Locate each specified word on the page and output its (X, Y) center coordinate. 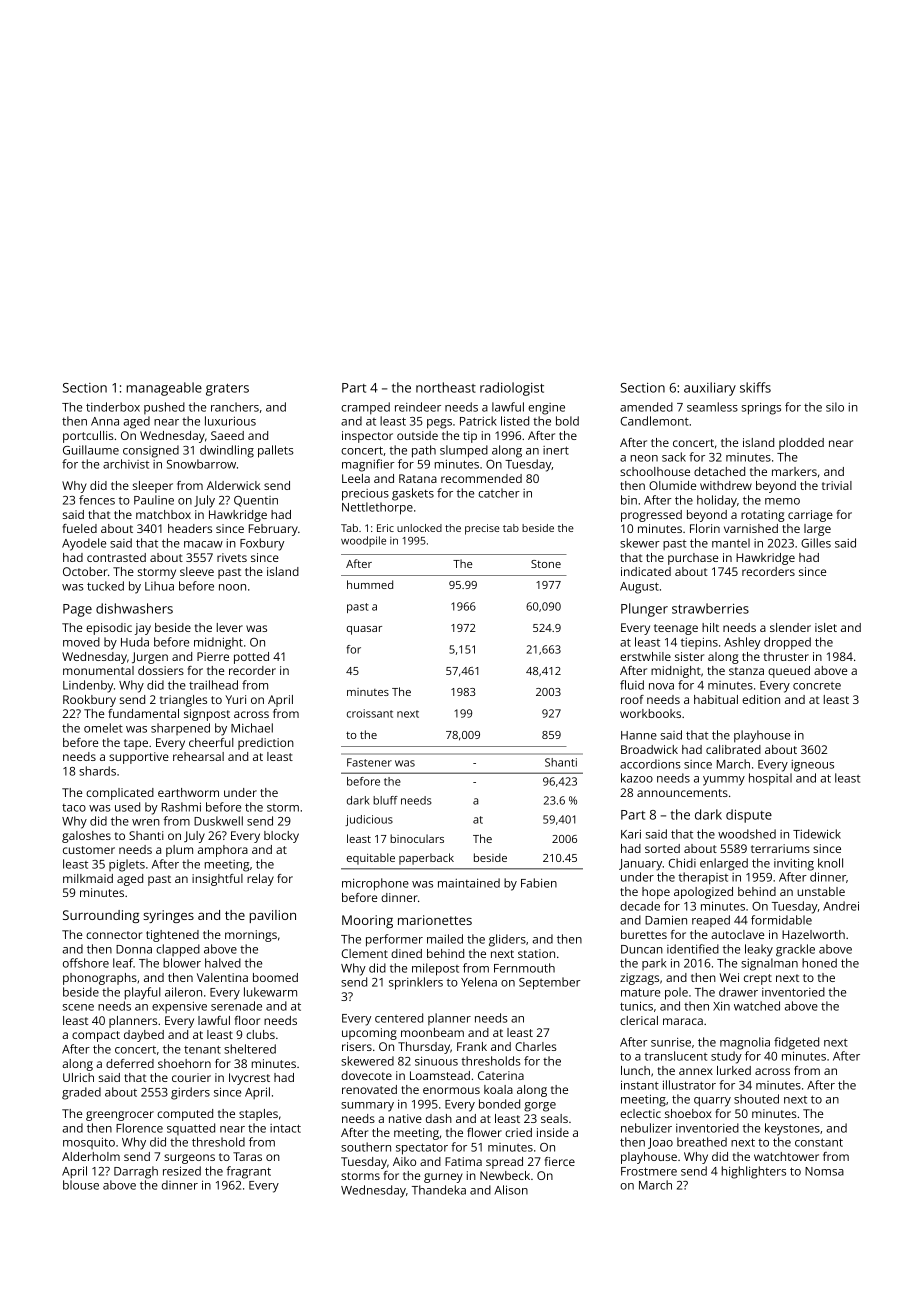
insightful (217, 880)
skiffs (755, 387)
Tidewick (817, 834)
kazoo (637, 778)
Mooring (367, 921)
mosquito (89, 1143)
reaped (711, 921)
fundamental (143, 713)
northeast (446, 387)
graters (227, 390)
